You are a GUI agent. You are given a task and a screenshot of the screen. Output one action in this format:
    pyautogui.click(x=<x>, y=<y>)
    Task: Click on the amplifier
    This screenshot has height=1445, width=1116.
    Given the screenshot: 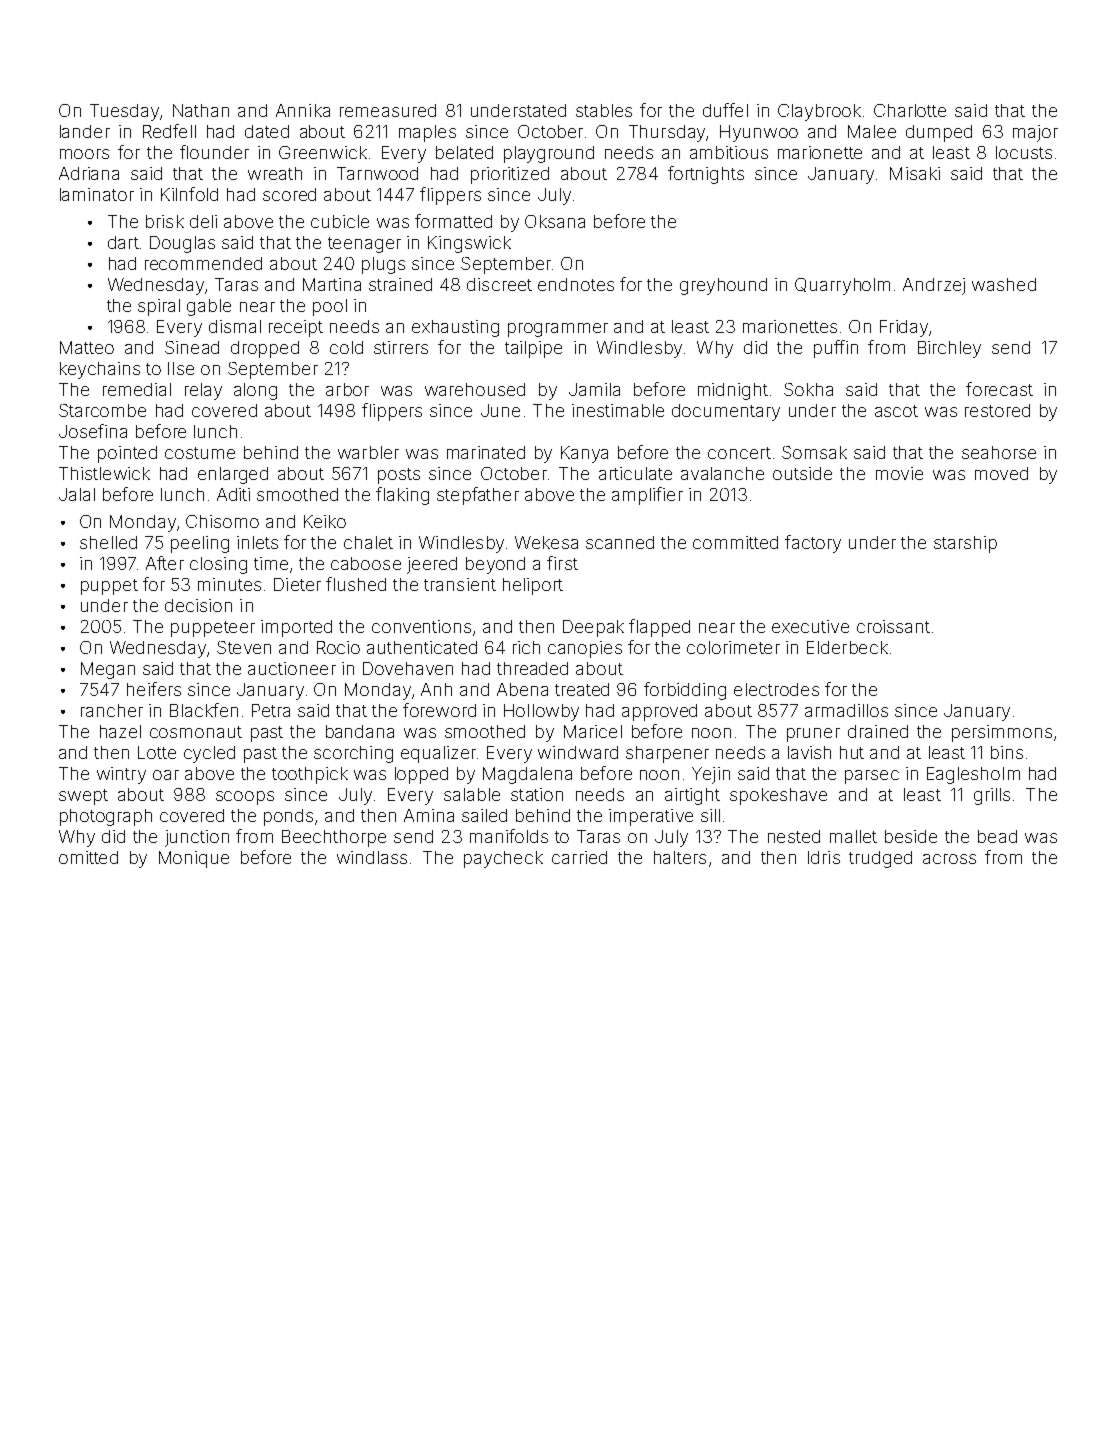 What is the action you would take?
    pyautogui.click(x=647, y=496)
